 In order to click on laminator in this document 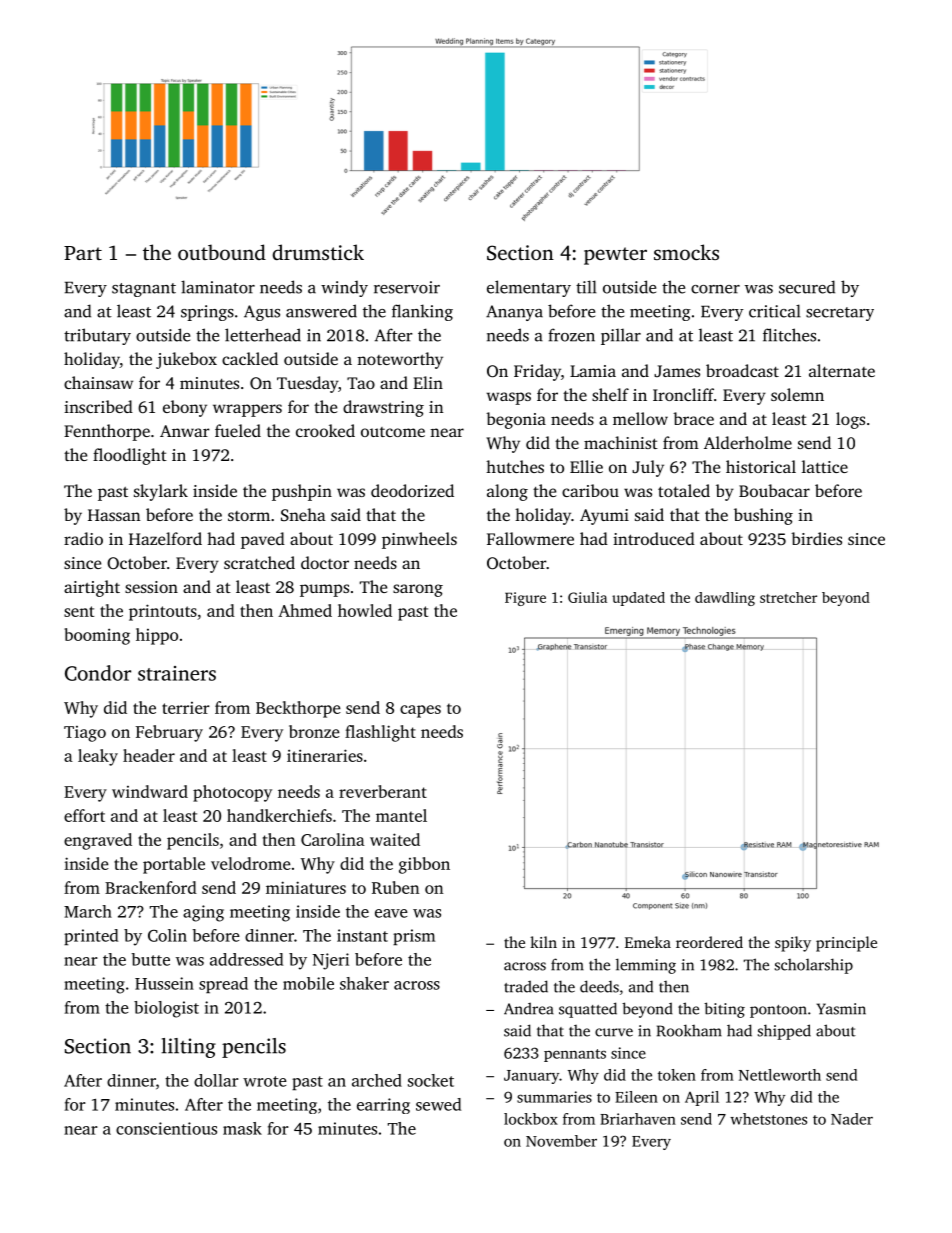, I will do `click(218, 287)`.
